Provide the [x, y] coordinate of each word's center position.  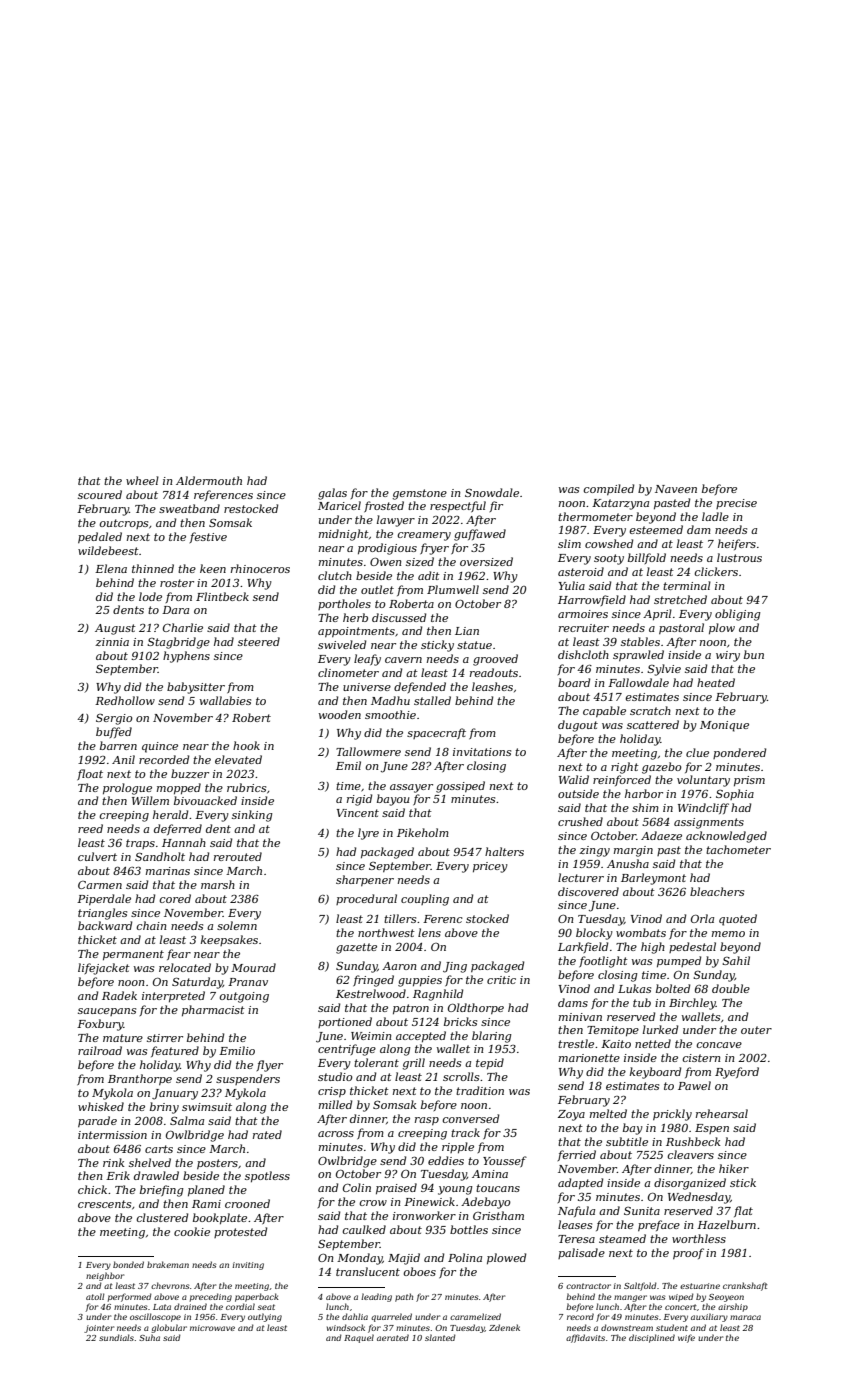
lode [150, 596]
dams [573, 1002]
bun [754, 654]
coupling [425, 900]
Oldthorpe [476, 1008]
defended [420, 687]
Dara [175, 610]
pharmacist [213, 1010]
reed [90, 828]
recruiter [584, 628]
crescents [104, 1204]
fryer [434, 549]
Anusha [628, 863]
